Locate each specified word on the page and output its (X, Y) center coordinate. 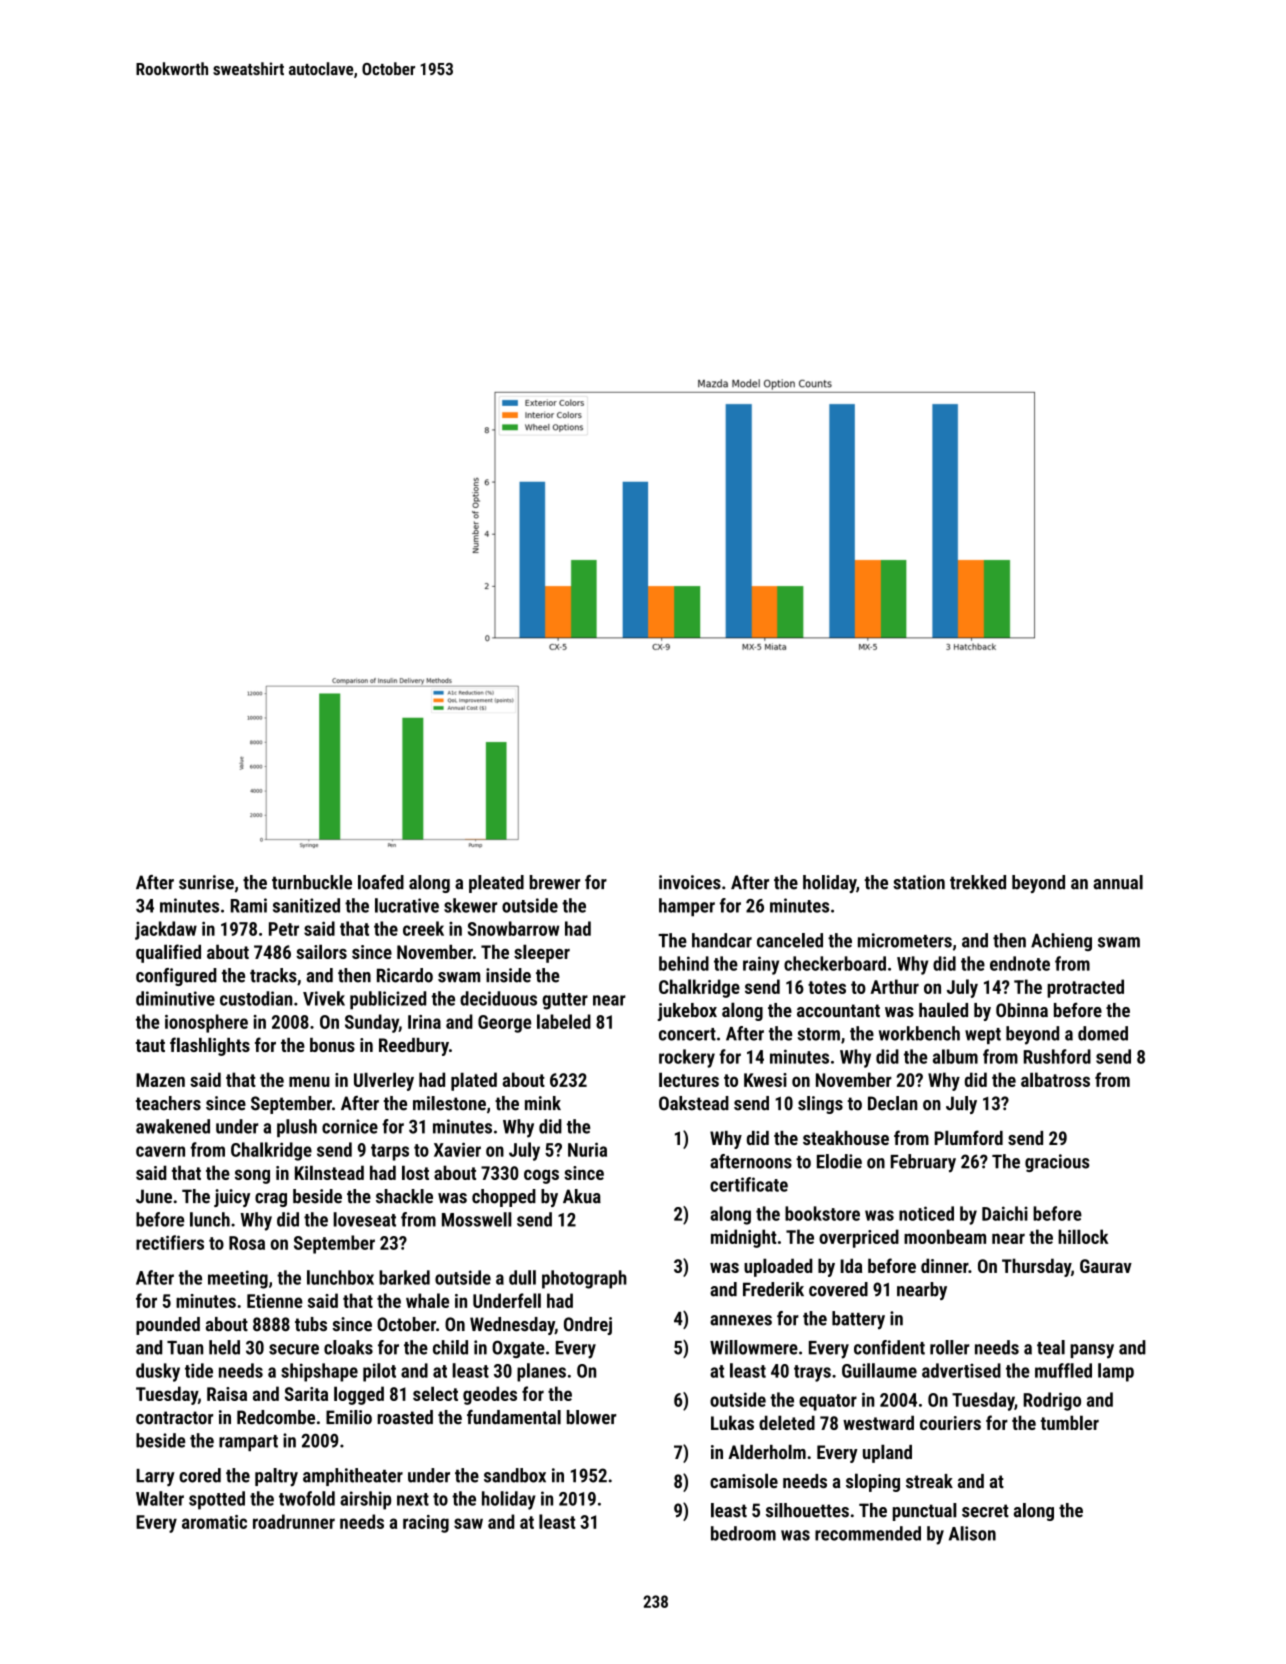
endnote (1020, 963)
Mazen (160, 1080)
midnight (744, 1238)
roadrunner (294, 1521)
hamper (687, 907)
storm (818, 1034)
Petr (284, 929)
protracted (1085, 988)
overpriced (859, 1238)
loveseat (364, 1219)
